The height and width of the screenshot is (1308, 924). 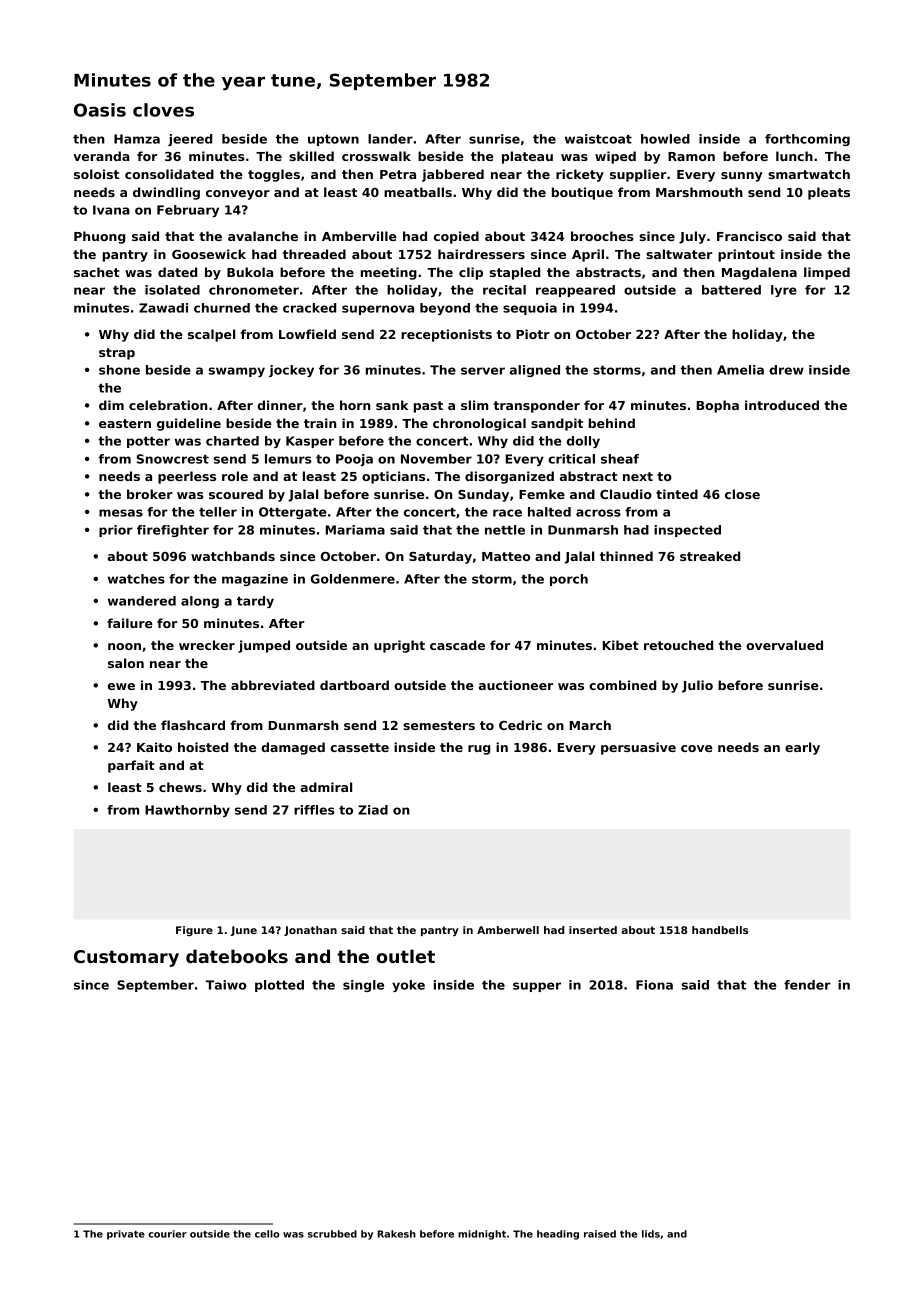 I want to click on introduced, so click(x=782, y=405).
